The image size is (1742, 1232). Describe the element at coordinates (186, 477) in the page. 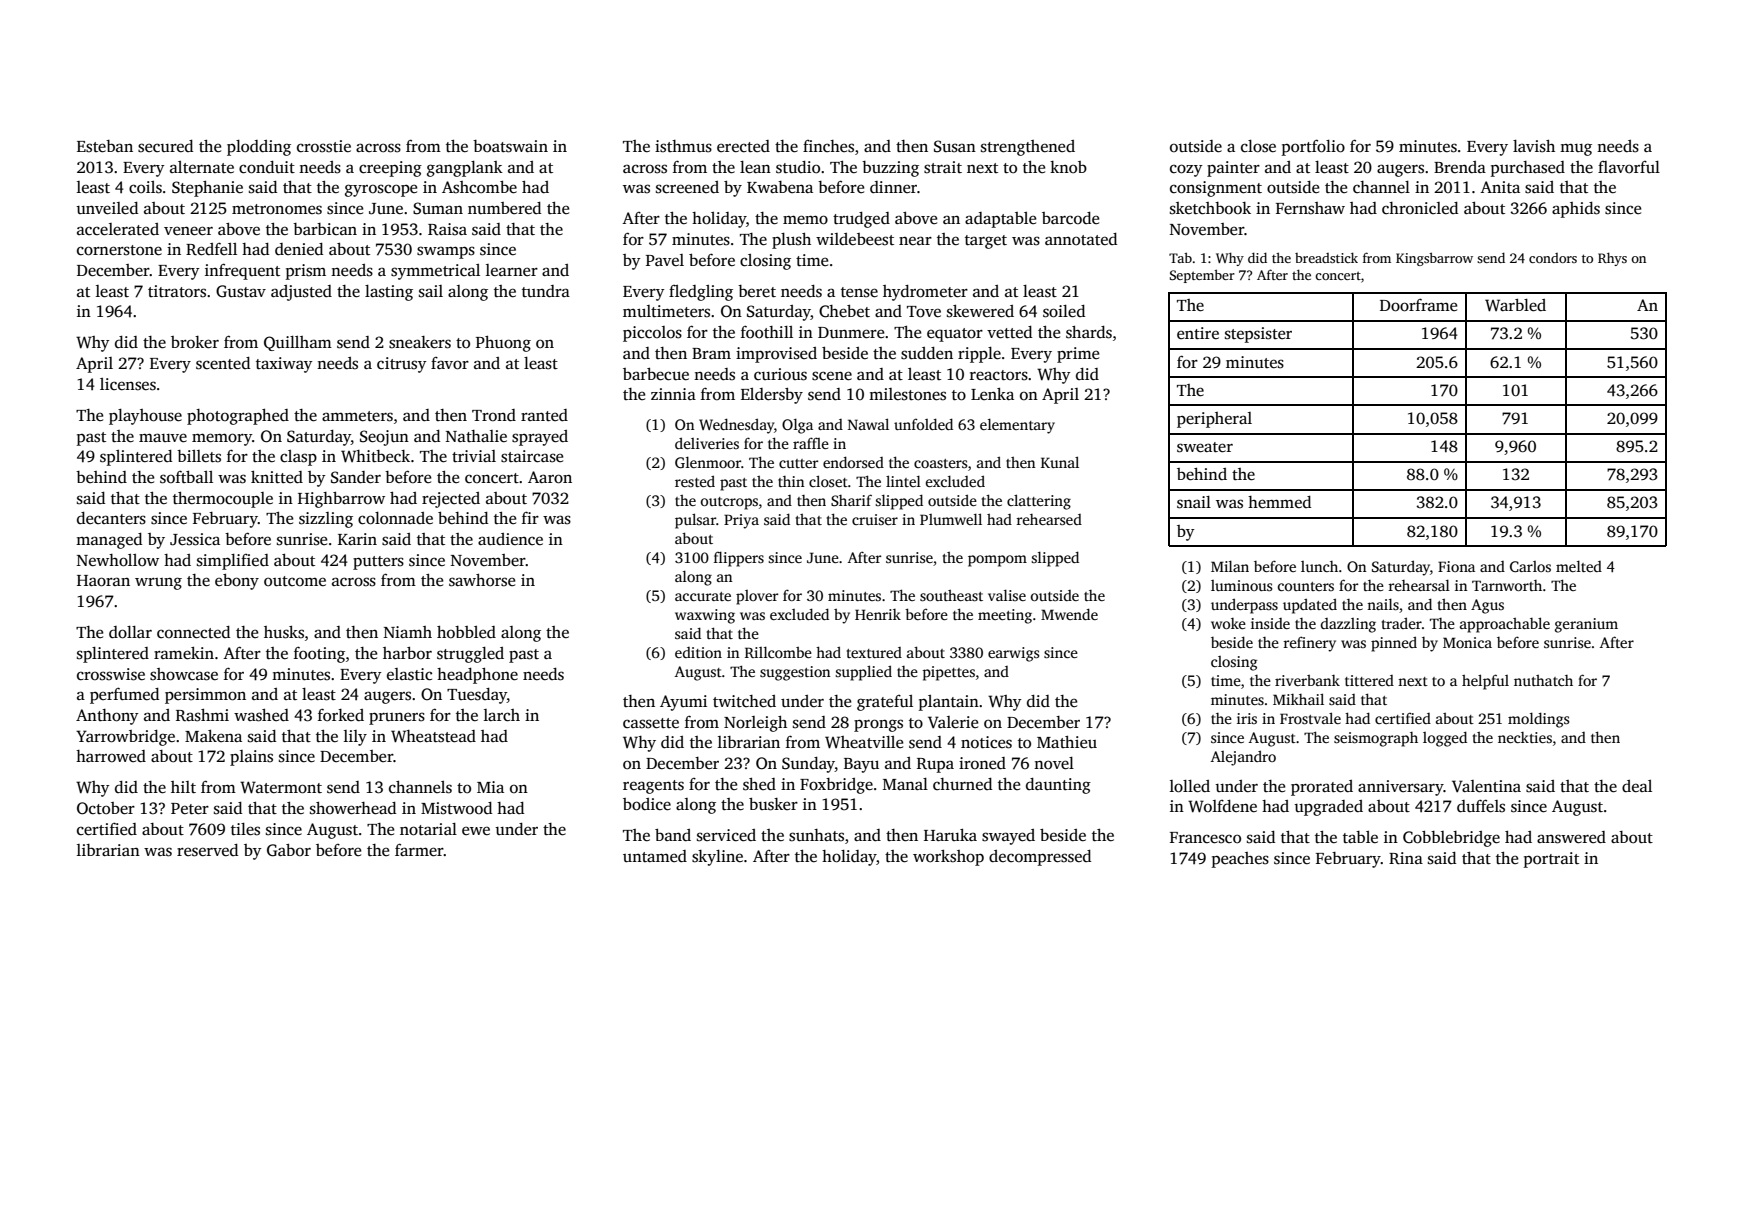

I see `softball` at that location.
